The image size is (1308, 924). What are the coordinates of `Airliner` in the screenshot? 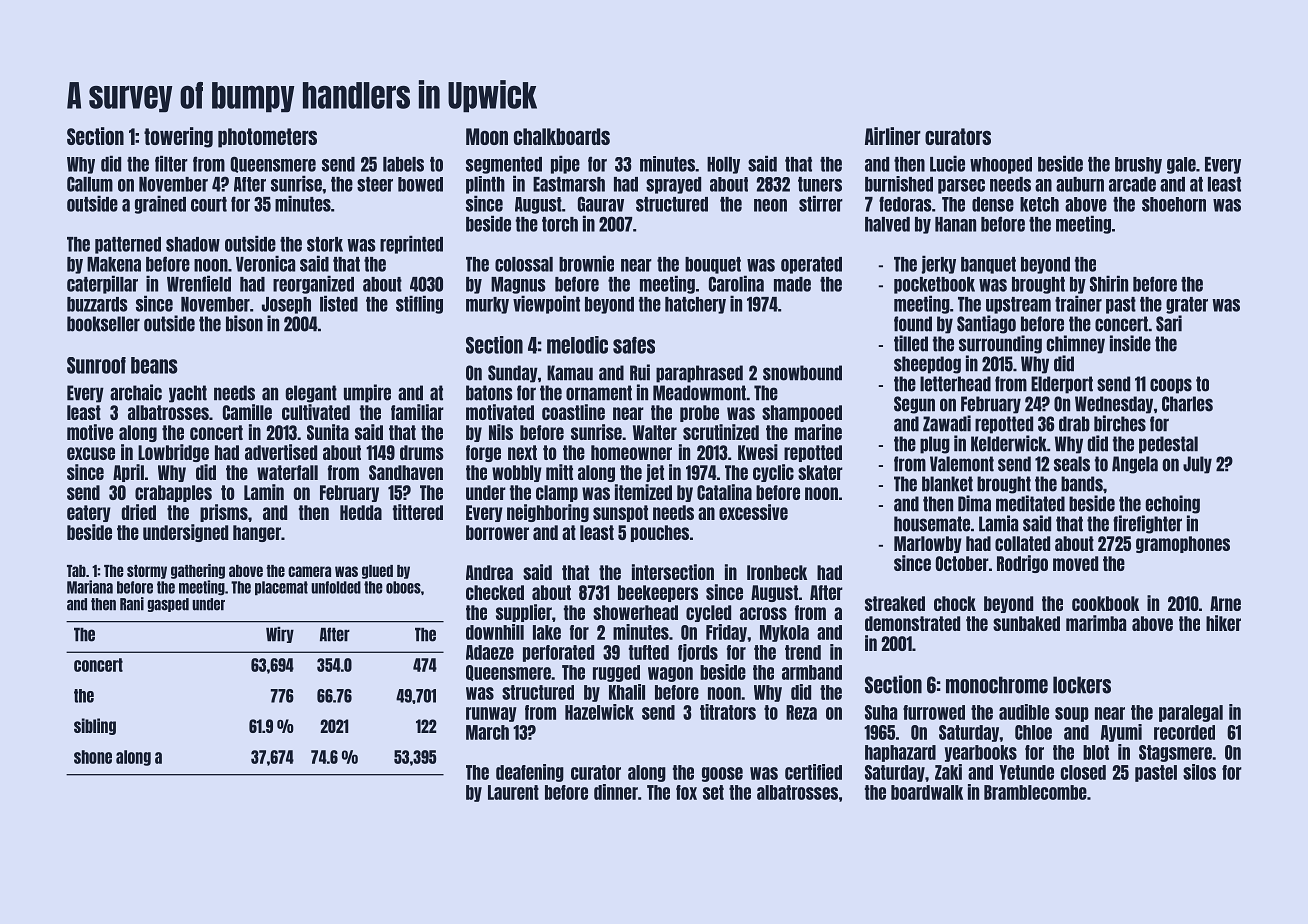 It's located at (893, 136).
